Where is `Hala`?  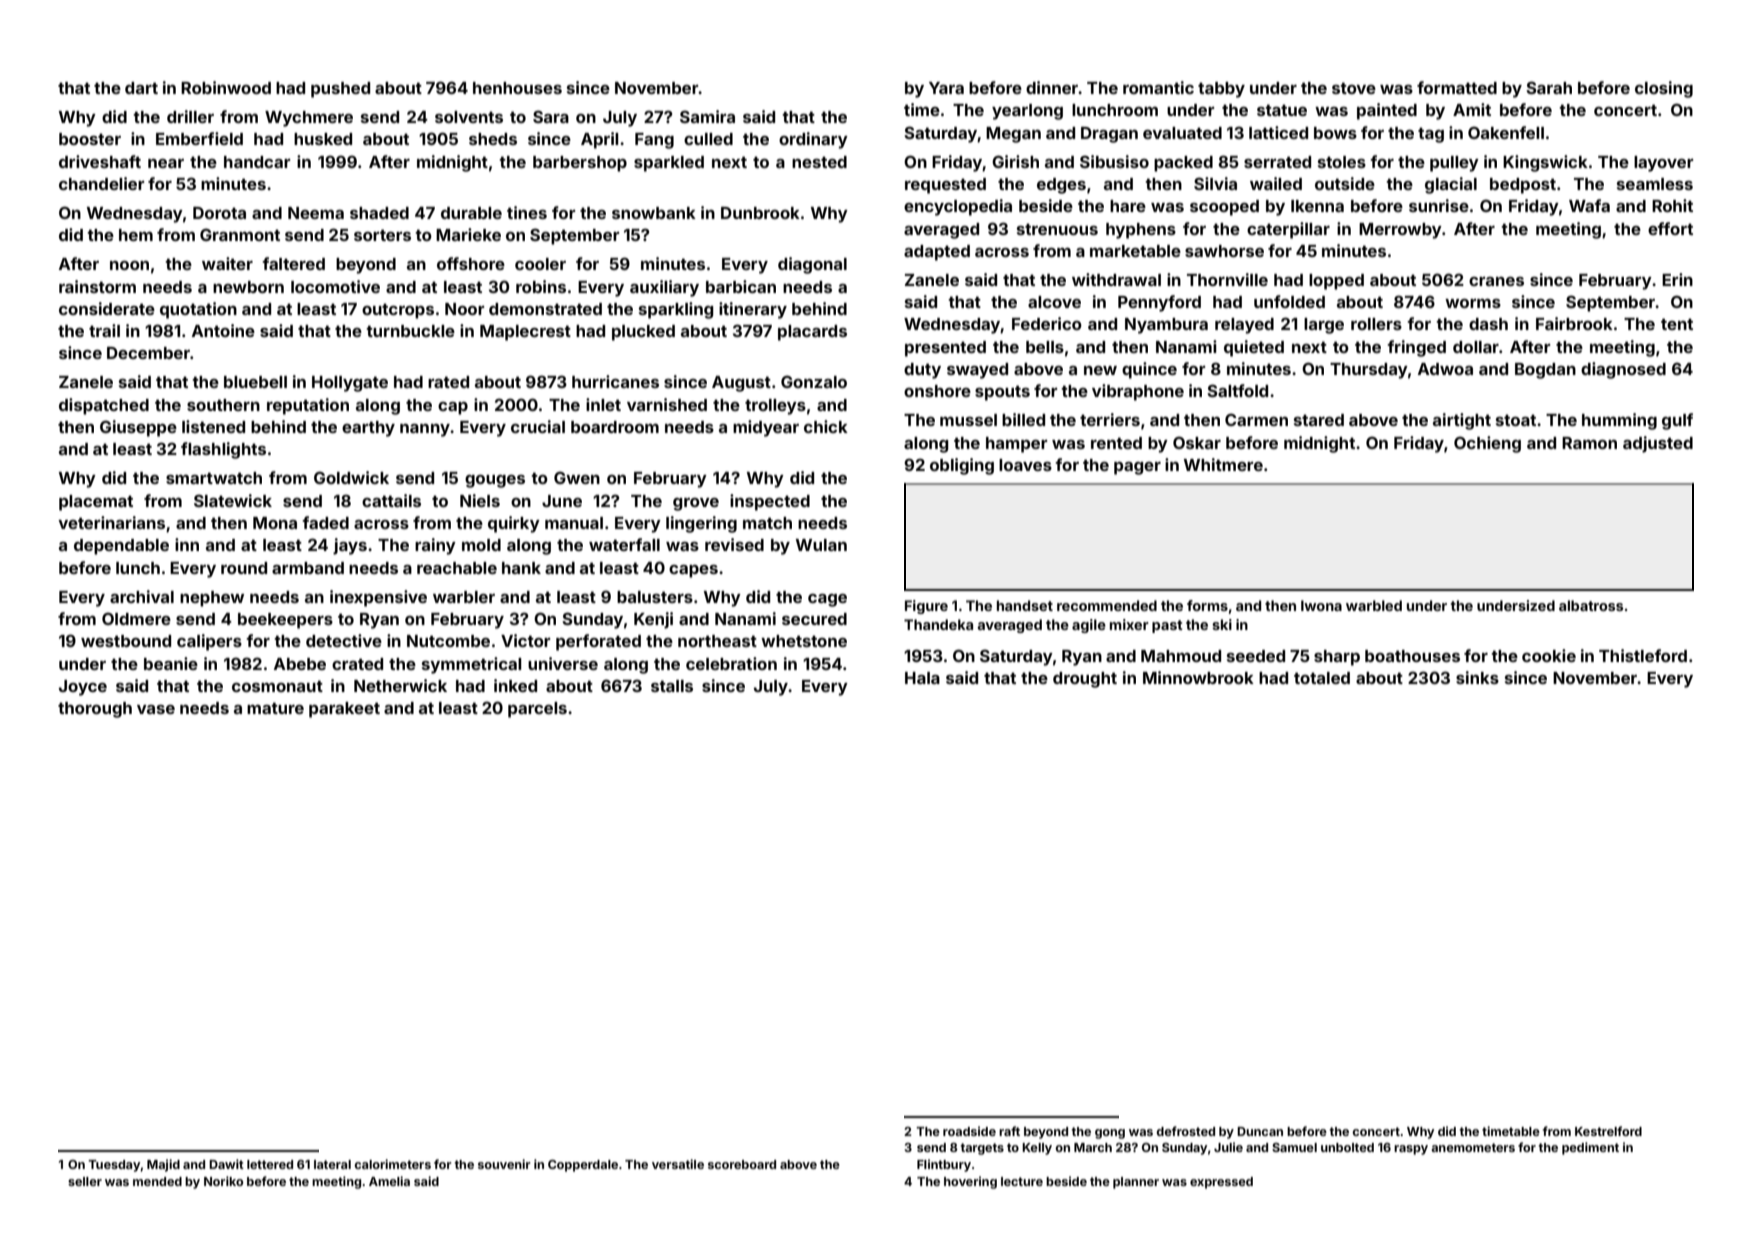 Hala is located at coordinates (922, 678).
